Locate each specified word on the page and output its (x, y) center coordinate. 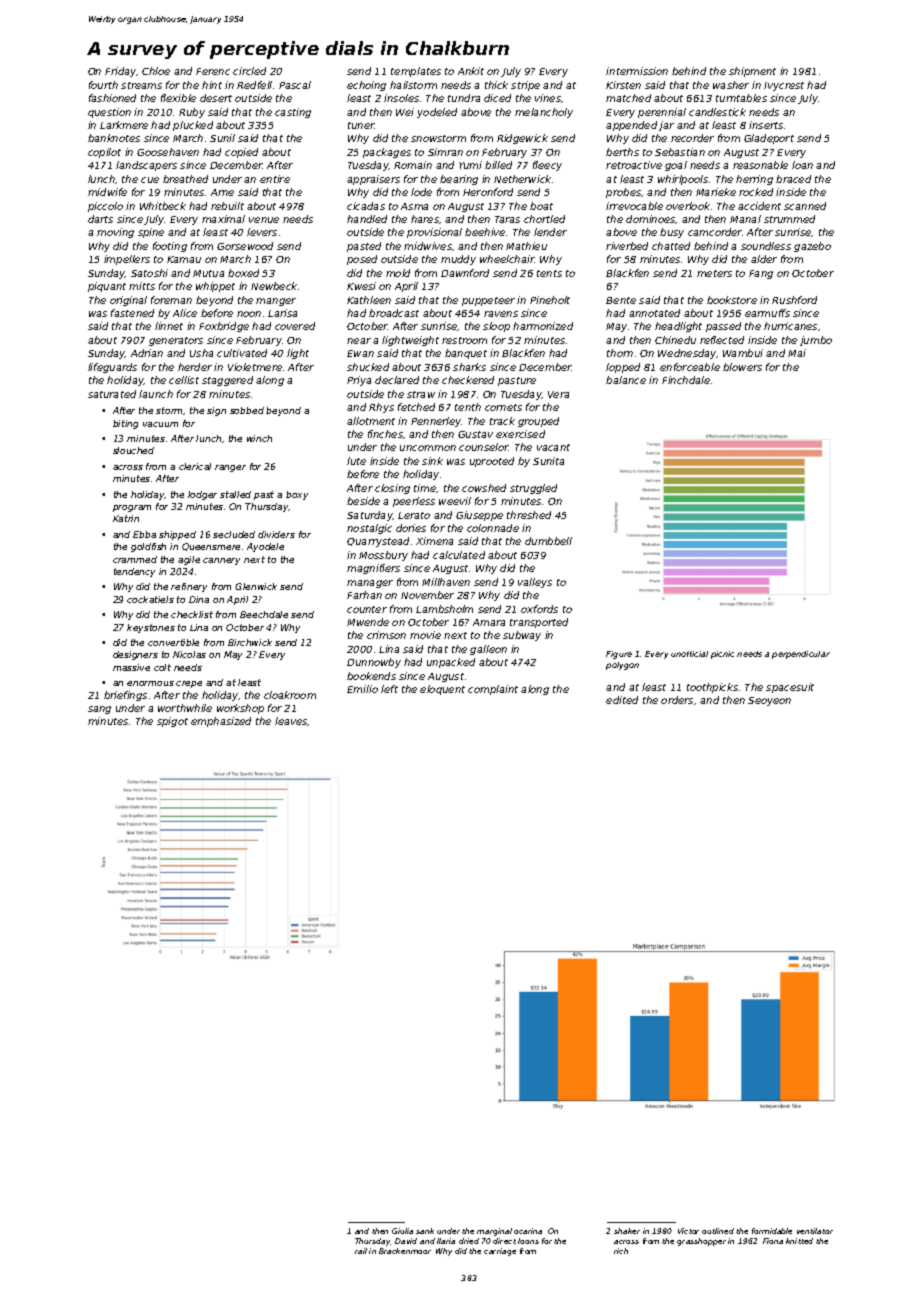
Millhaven (446, 582)
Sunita (548, 461)
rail (361, 1251)
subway (522, 636)
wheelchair (507, 259)
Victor (688, 1231)
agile (189, 560)
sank (425, 1231)
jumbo (816, 341)
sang (99, 710)
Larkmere (124, 125)
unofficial (689, 654)
